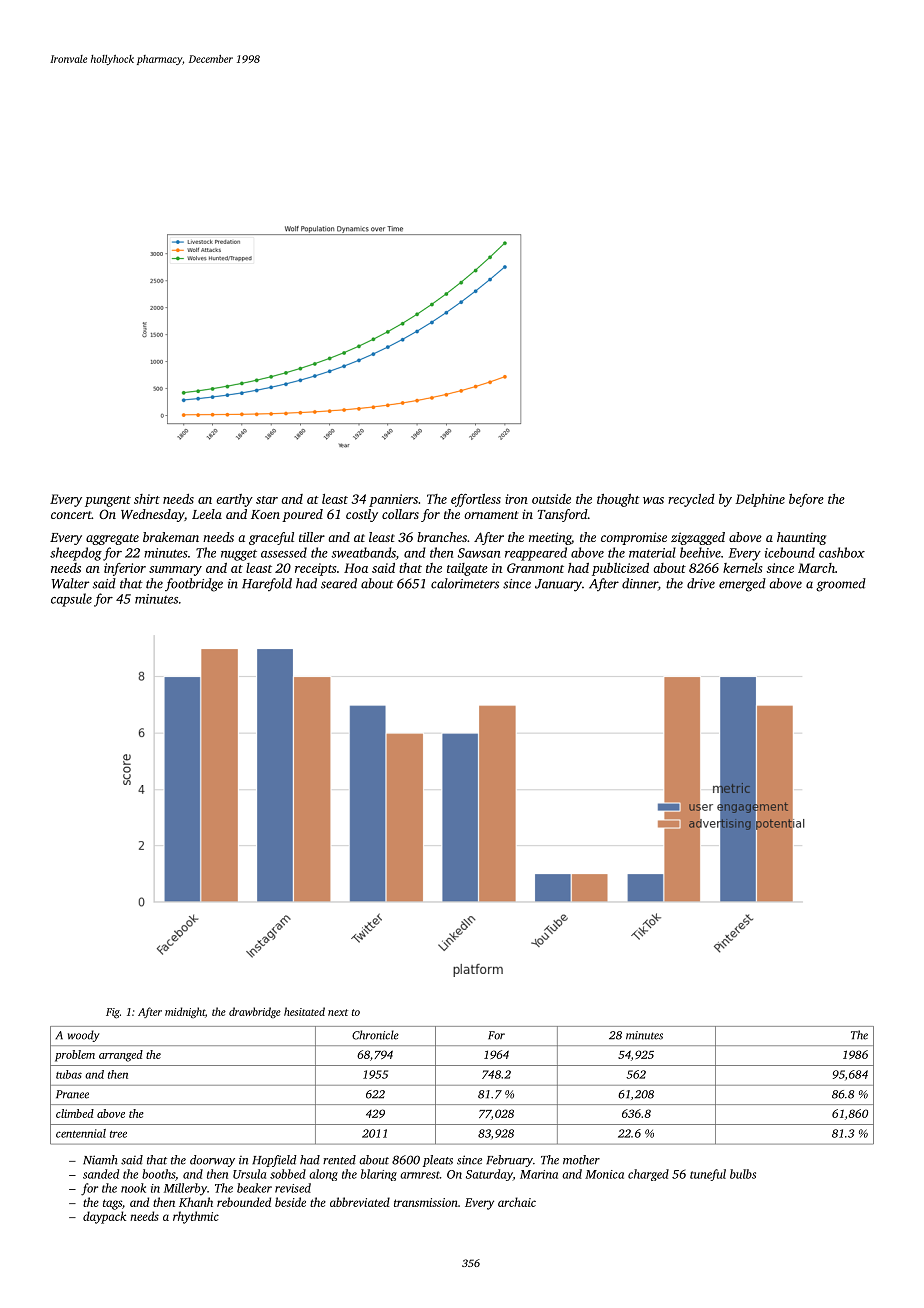 The height and width of the document is (1308, 924). What do you see at coordinates (742, 585) in the document?
I see `emerged` at bounding box center [742, 585].
